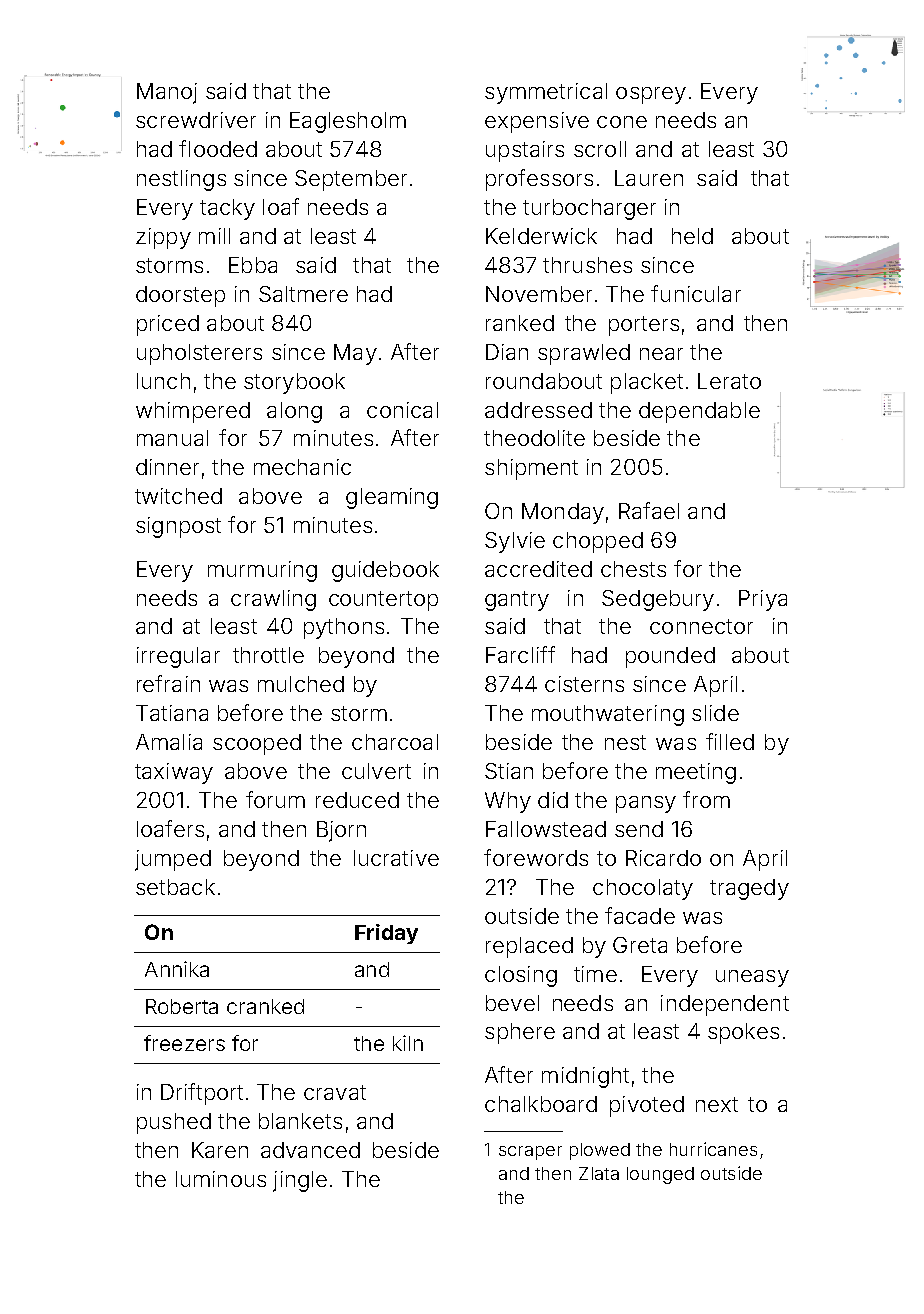 Image resolution: width=924 pixels, height=1314 pixels. What do you see at coordinates (649, 510) in the image?
I see `Rafael` at bounding box center [649, 510].
